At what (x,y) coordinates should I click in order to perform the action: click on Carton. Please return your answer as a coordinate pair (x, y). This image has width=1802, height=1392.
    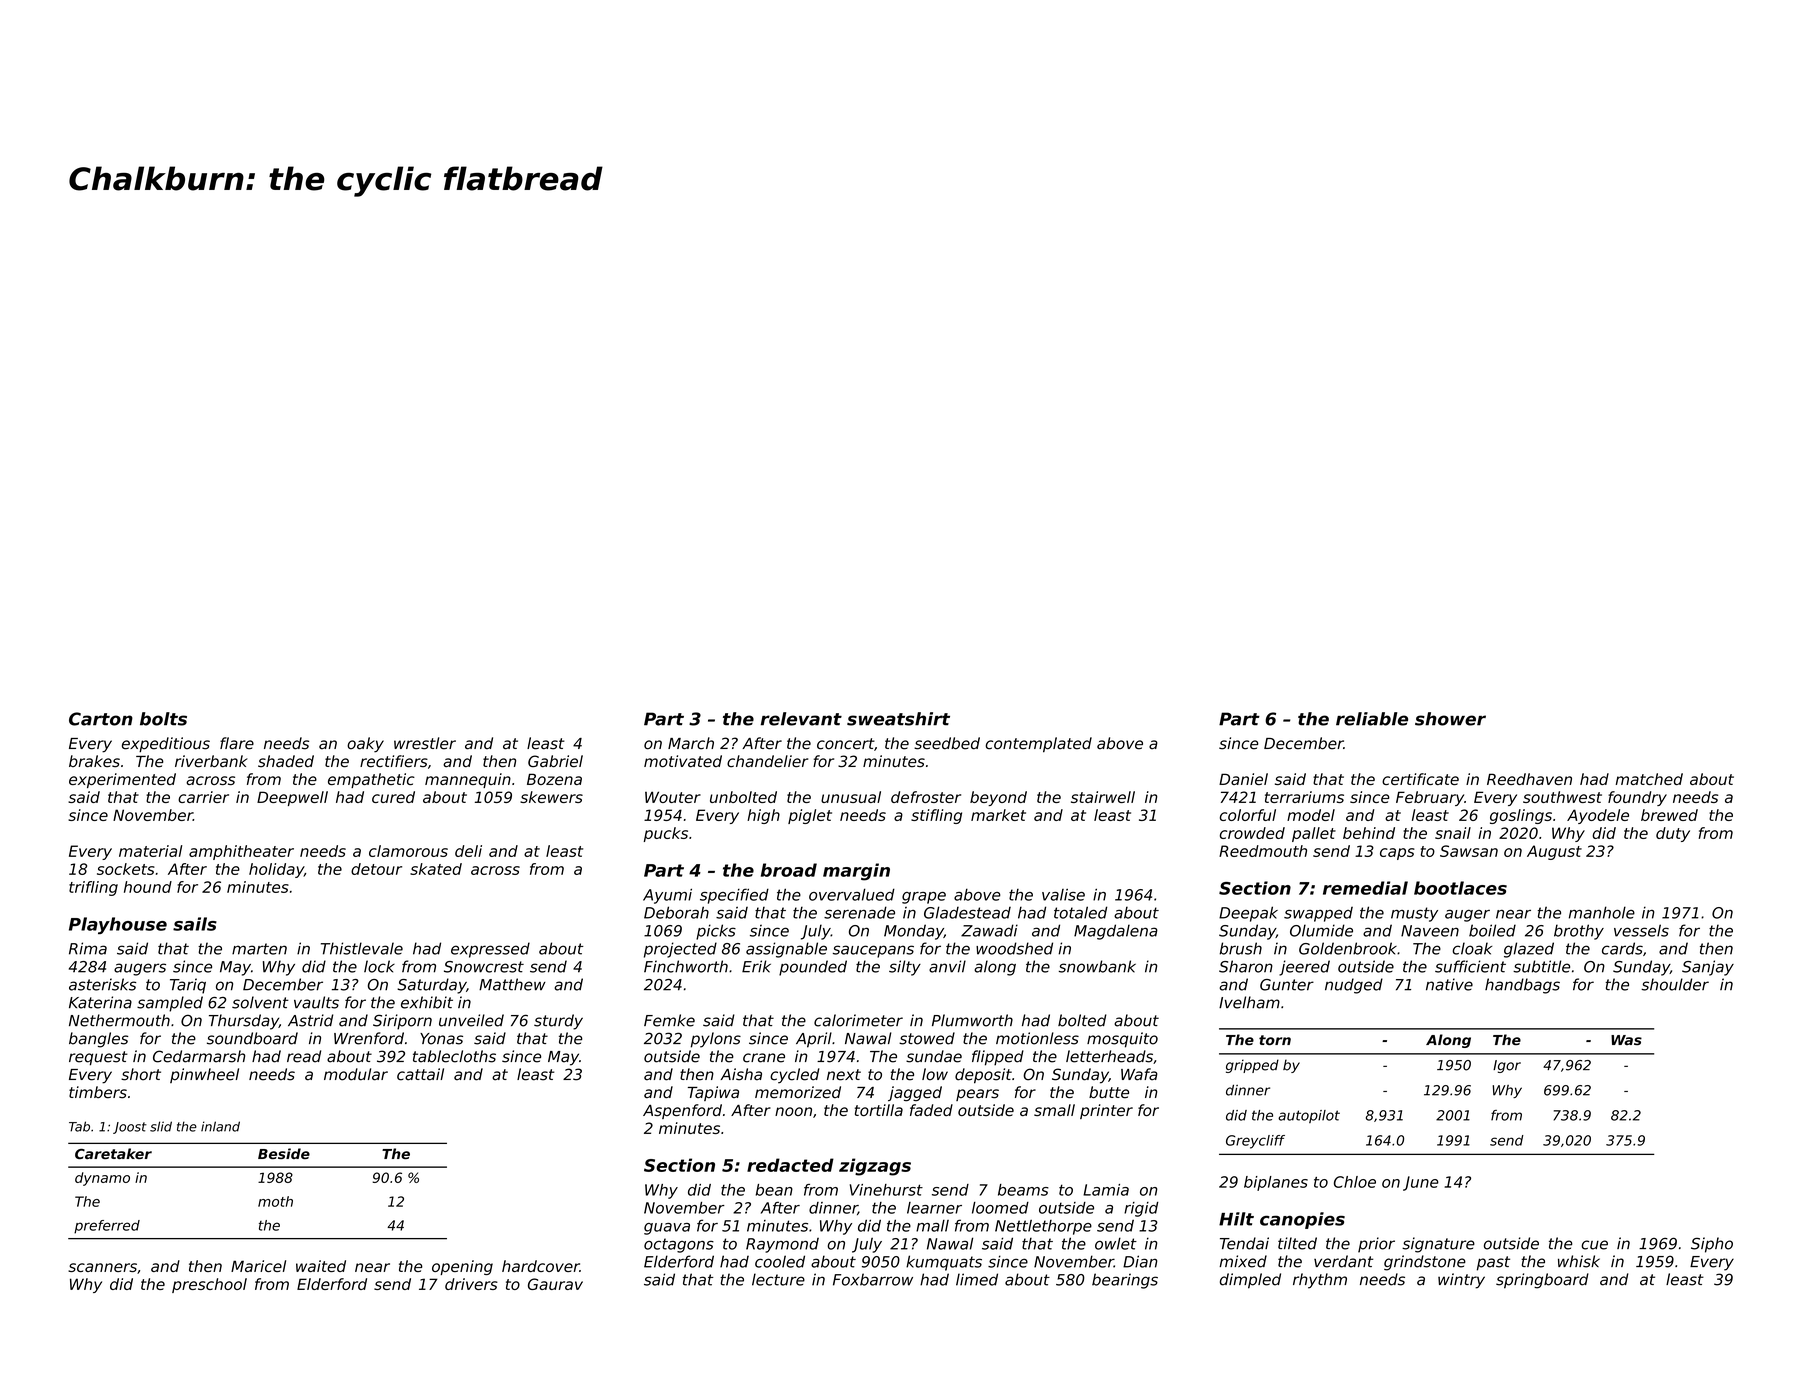
    Looking at the image, I should click on (101, 719).
